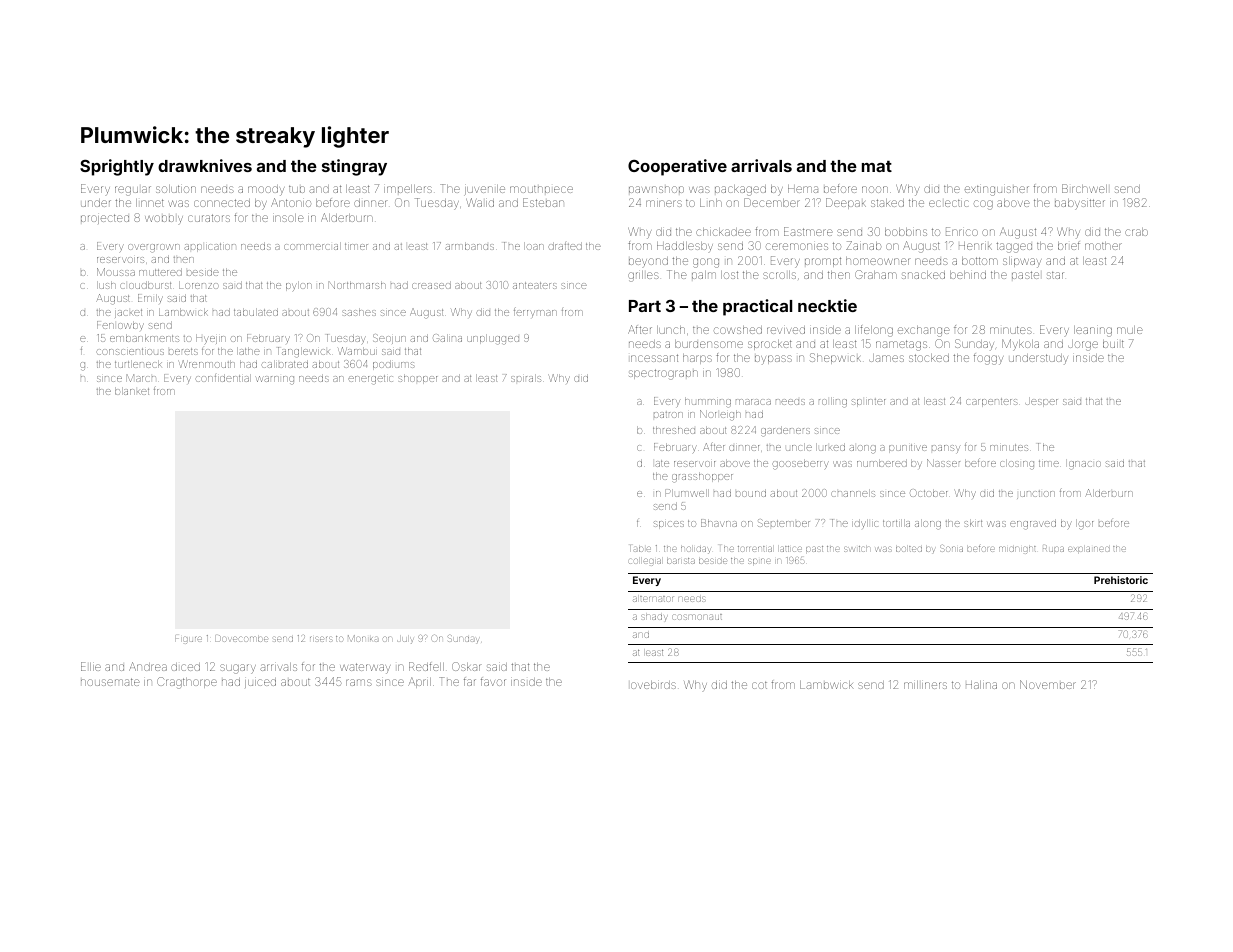  What do you see at coordinates (677, 167) in the document?
I see `Cooperative` at bounding box center [677, 167].
